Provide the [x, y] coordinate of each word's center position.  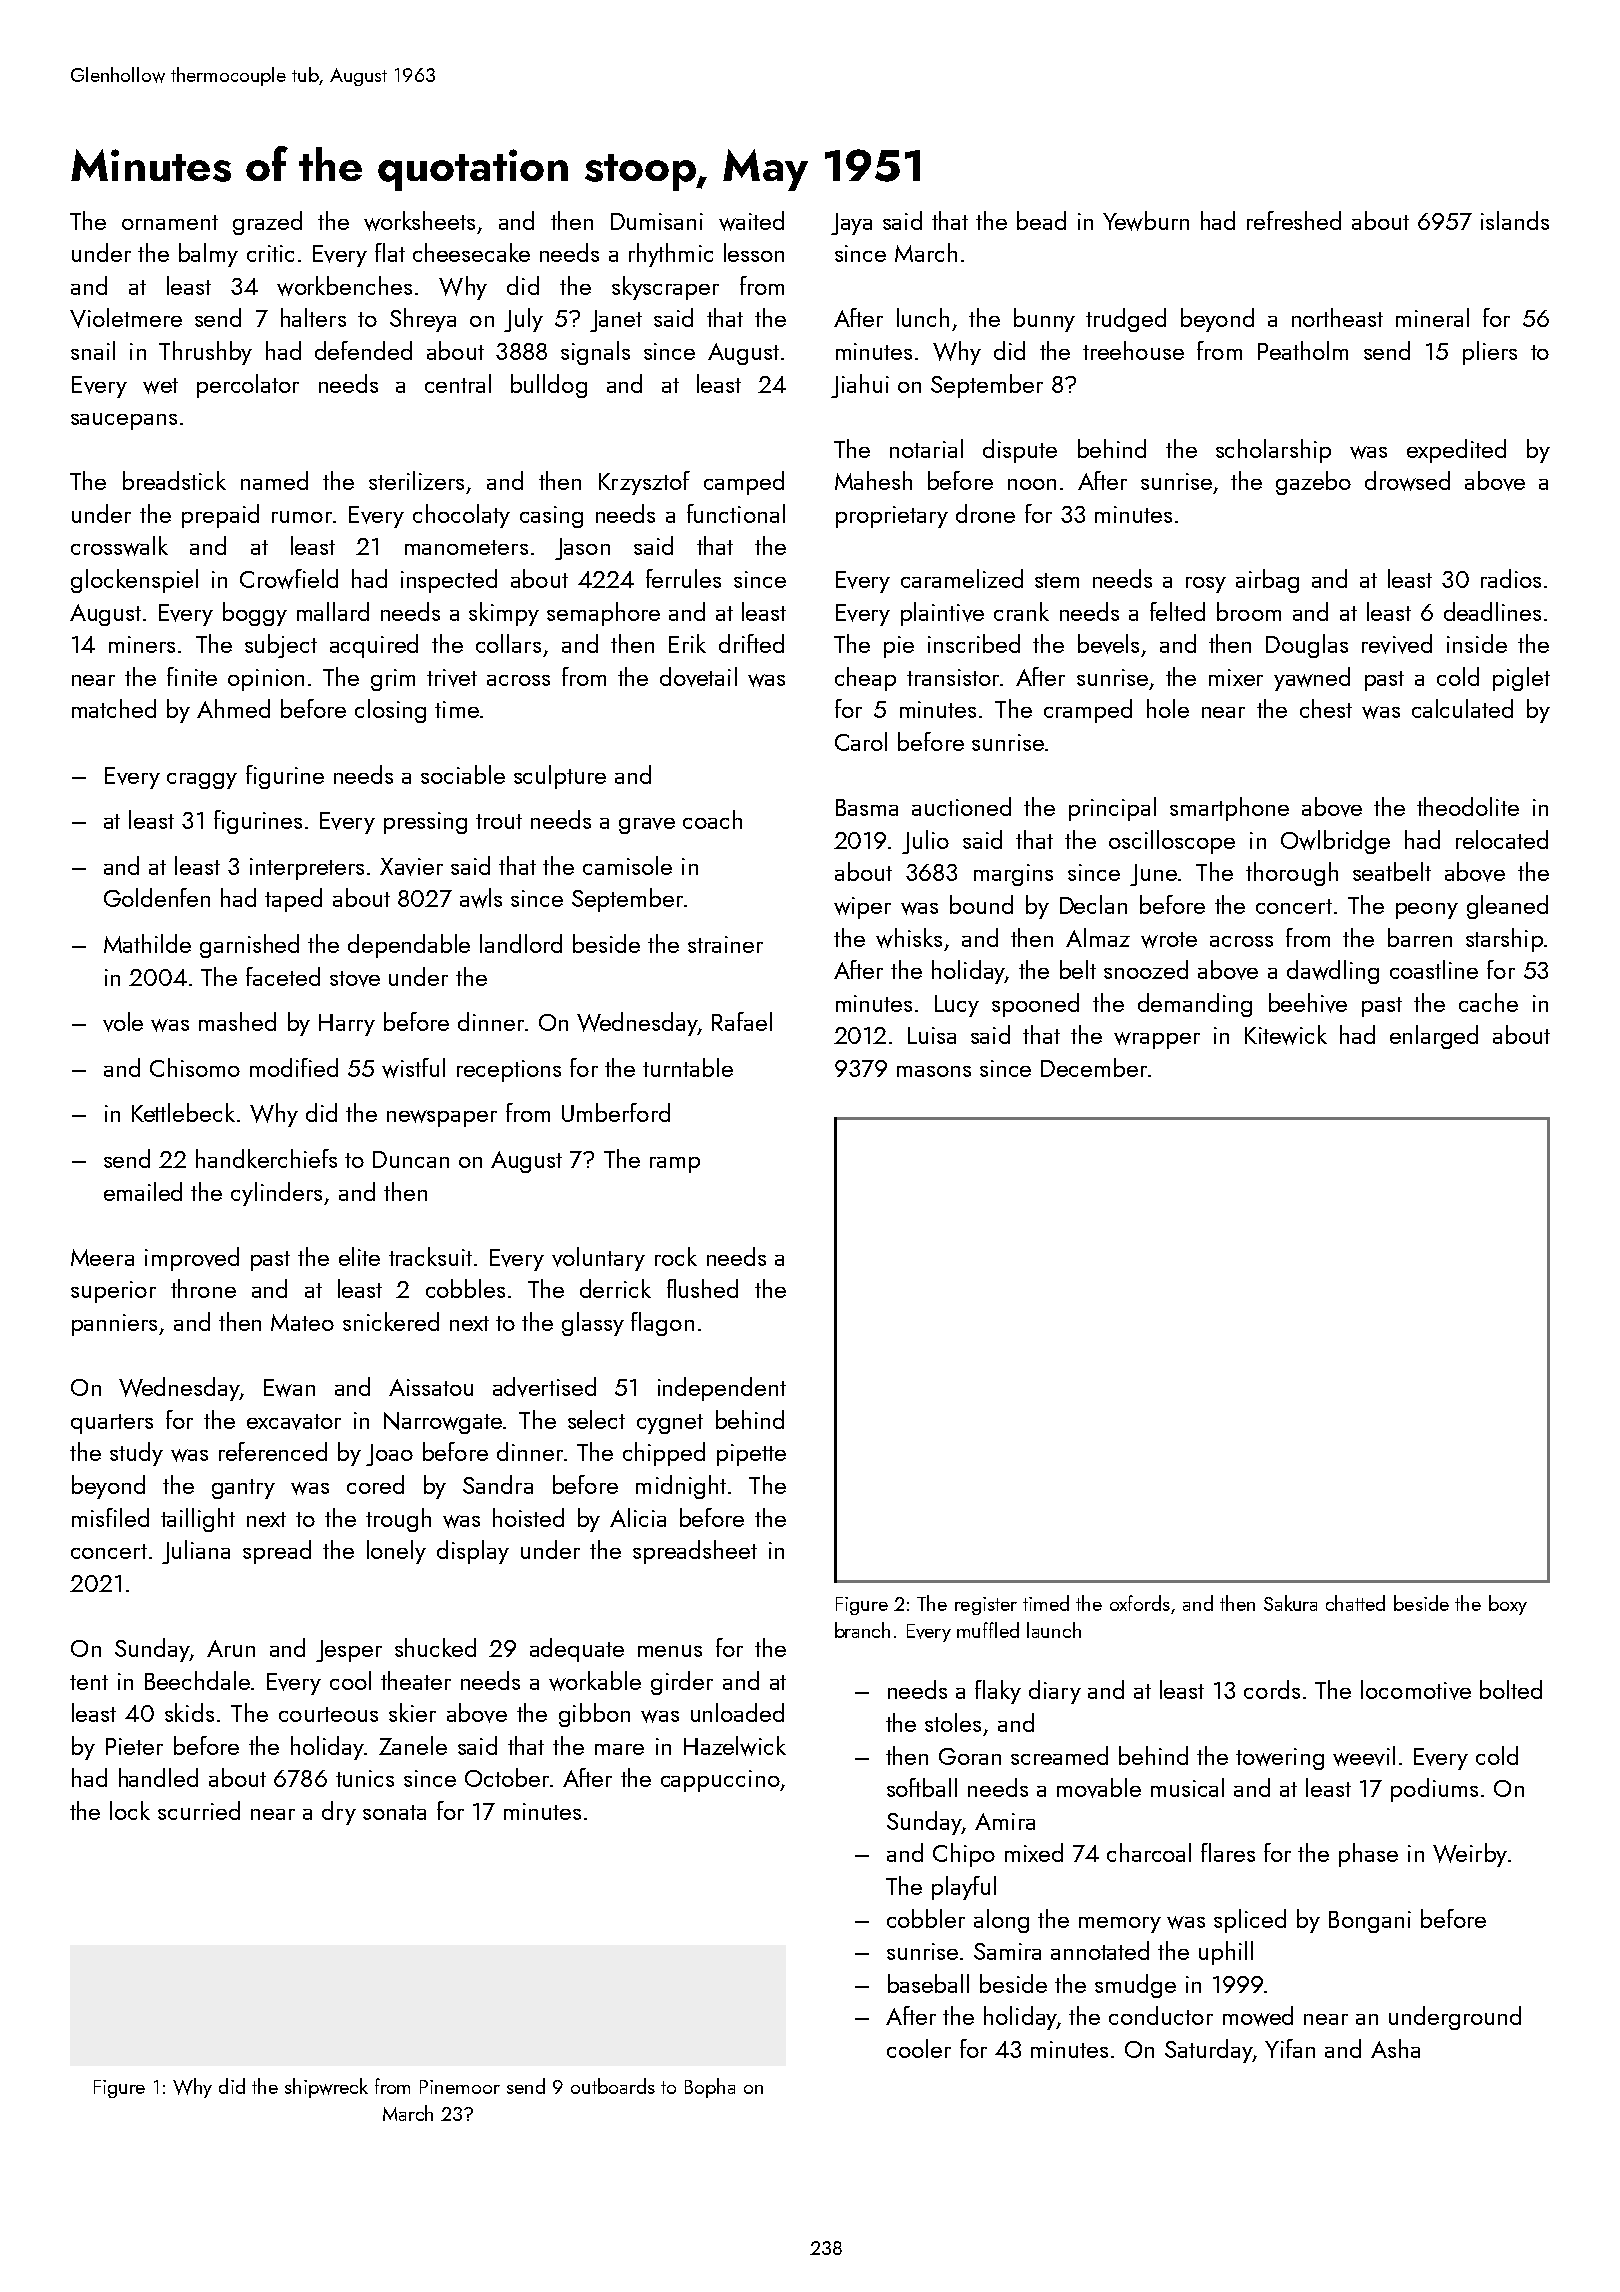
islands [1515, 220]
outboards [613, 2086]
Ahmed [233, 708]
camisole [627, 865]
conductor [1161, 2015]
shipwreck [326, 2088]
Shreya [423, 320]
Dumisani [657, 221]
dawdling [1333, 972]
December [1094, 1067]
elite [359, 1256]
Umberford [616, 1112]
